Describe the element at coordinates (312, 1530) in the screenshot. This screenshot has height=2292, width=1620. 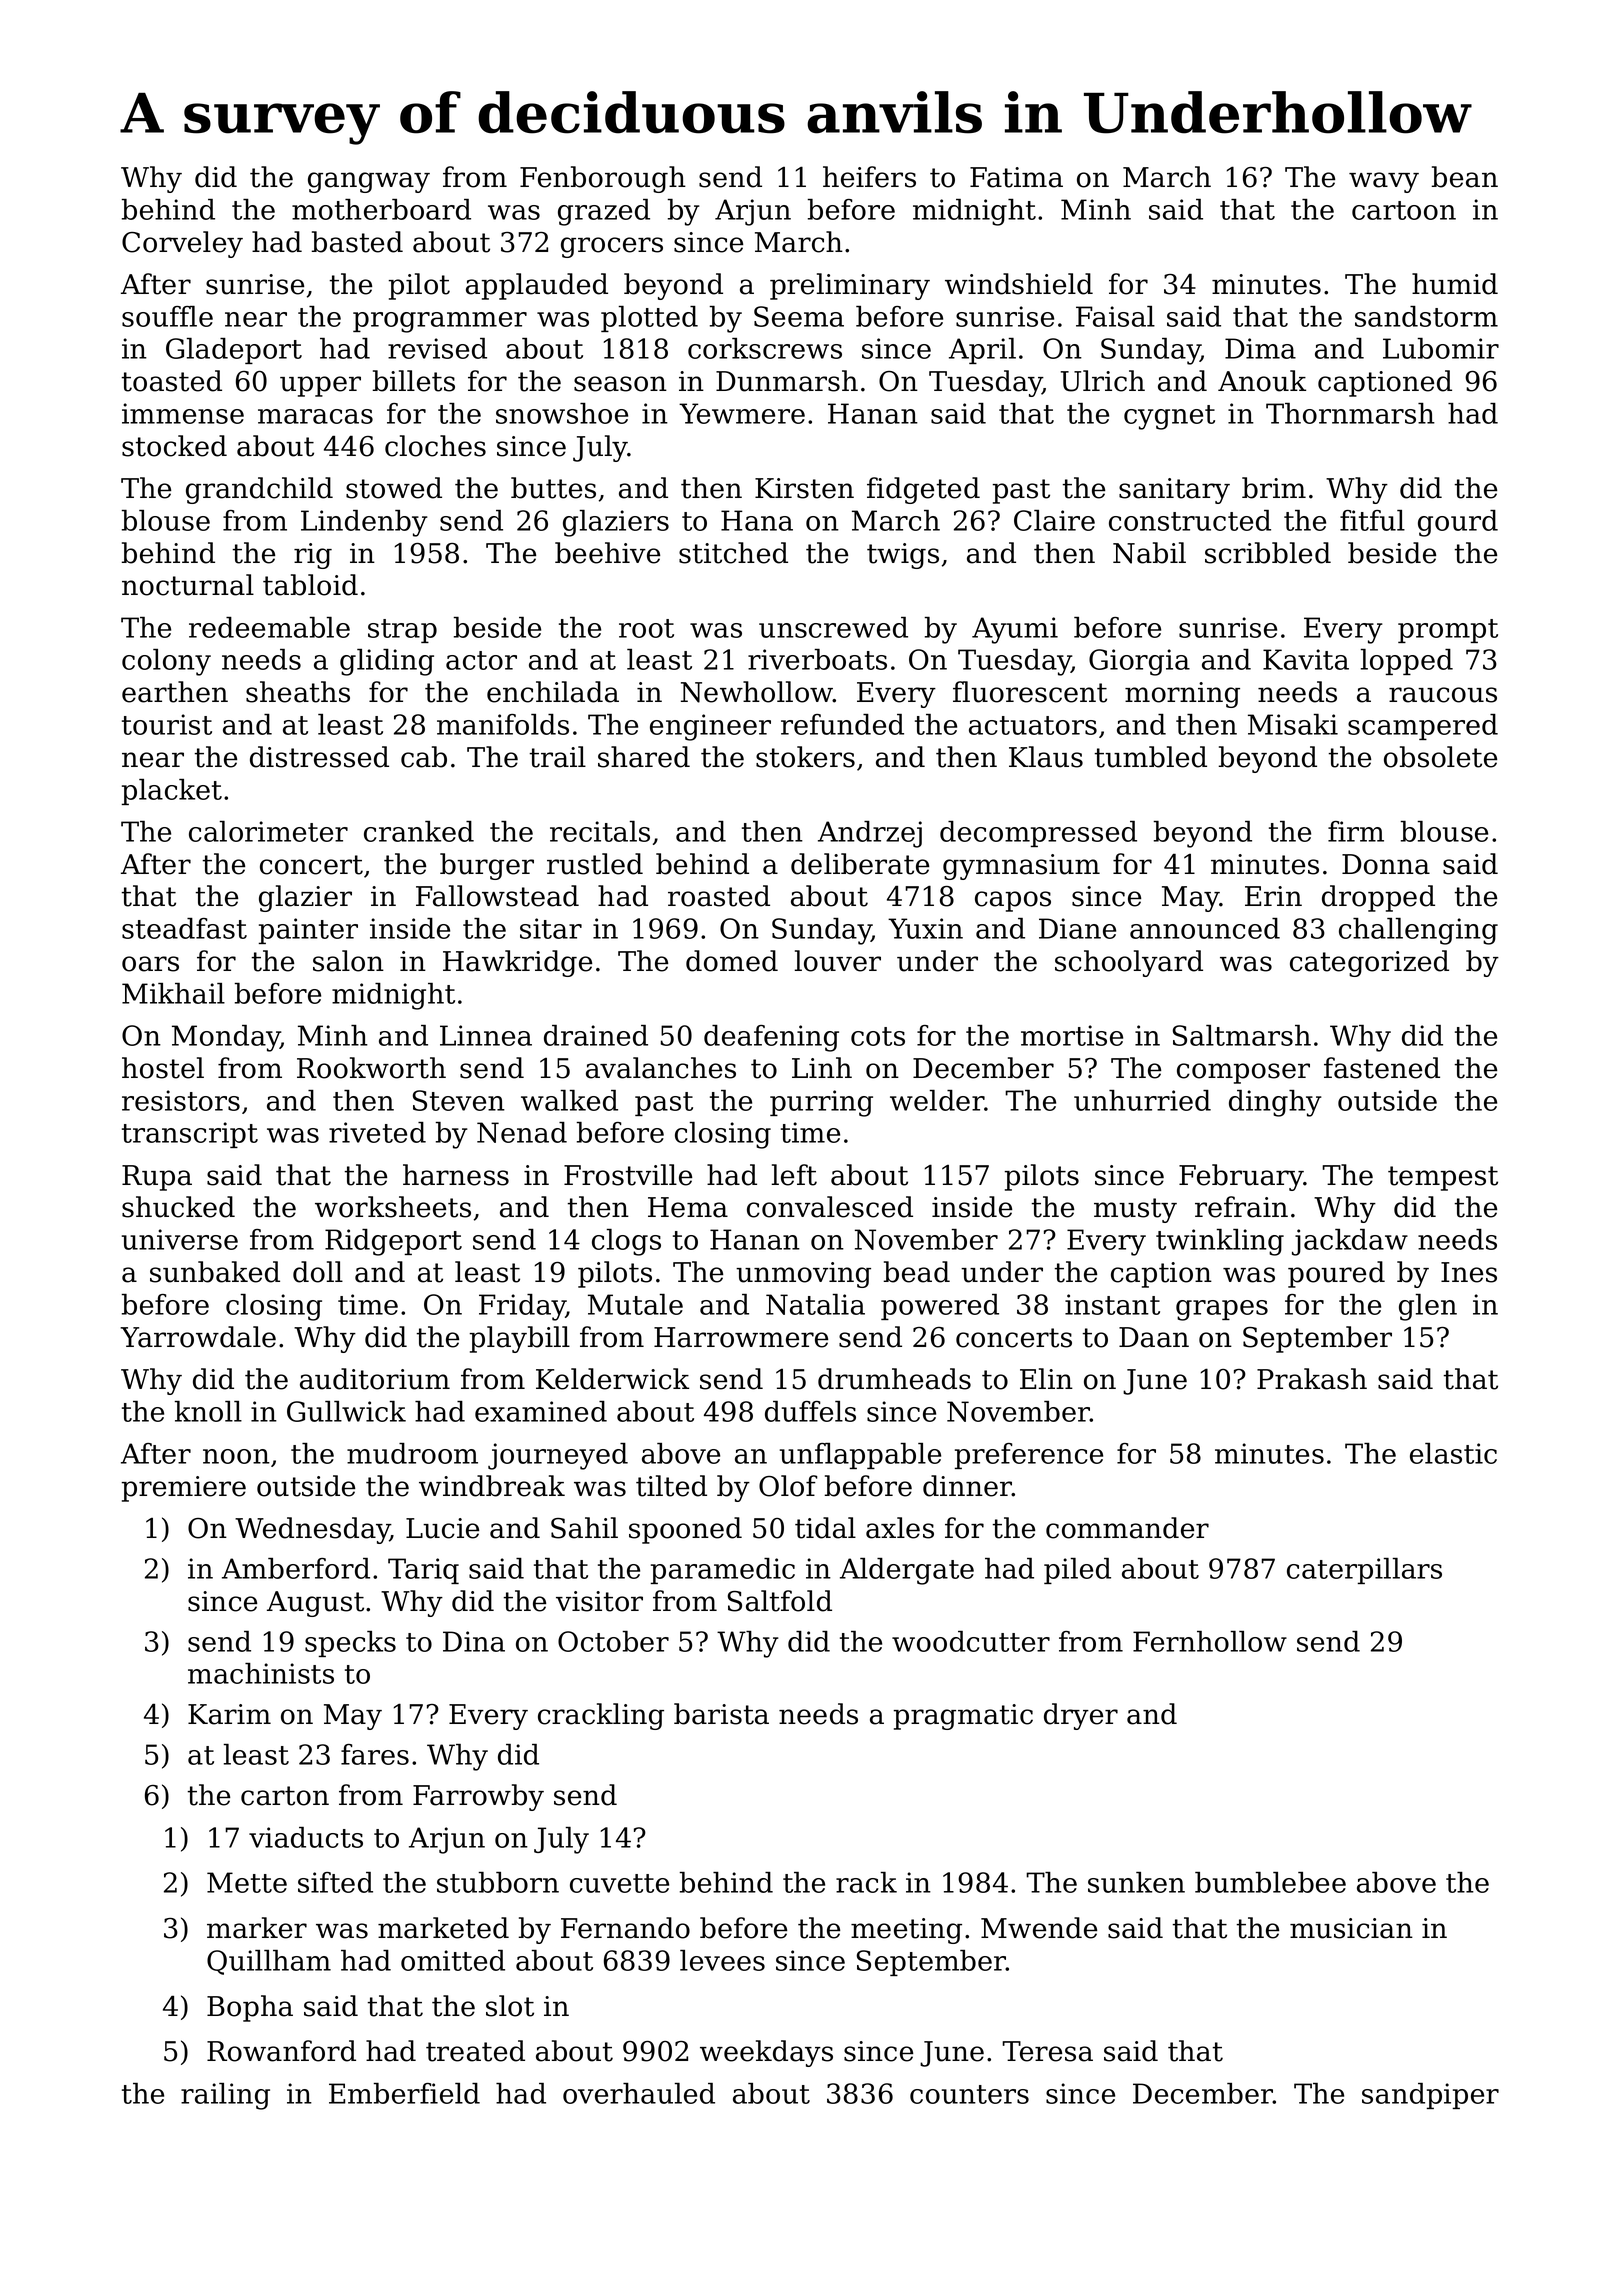
I see `Wednesday` at that location.
